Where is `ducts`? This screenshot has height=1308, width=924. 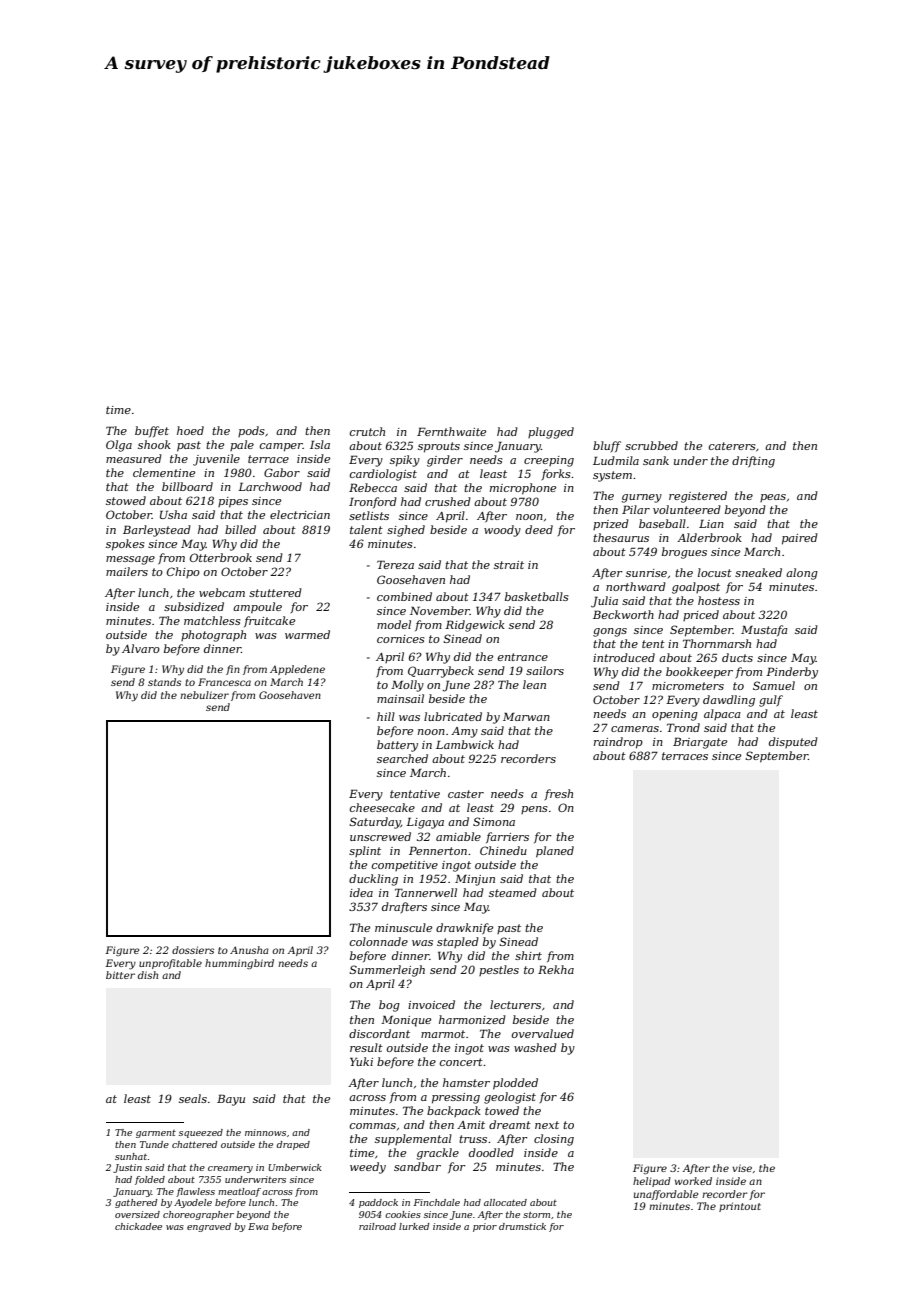 ducts is located at coordinates (737, 657).
